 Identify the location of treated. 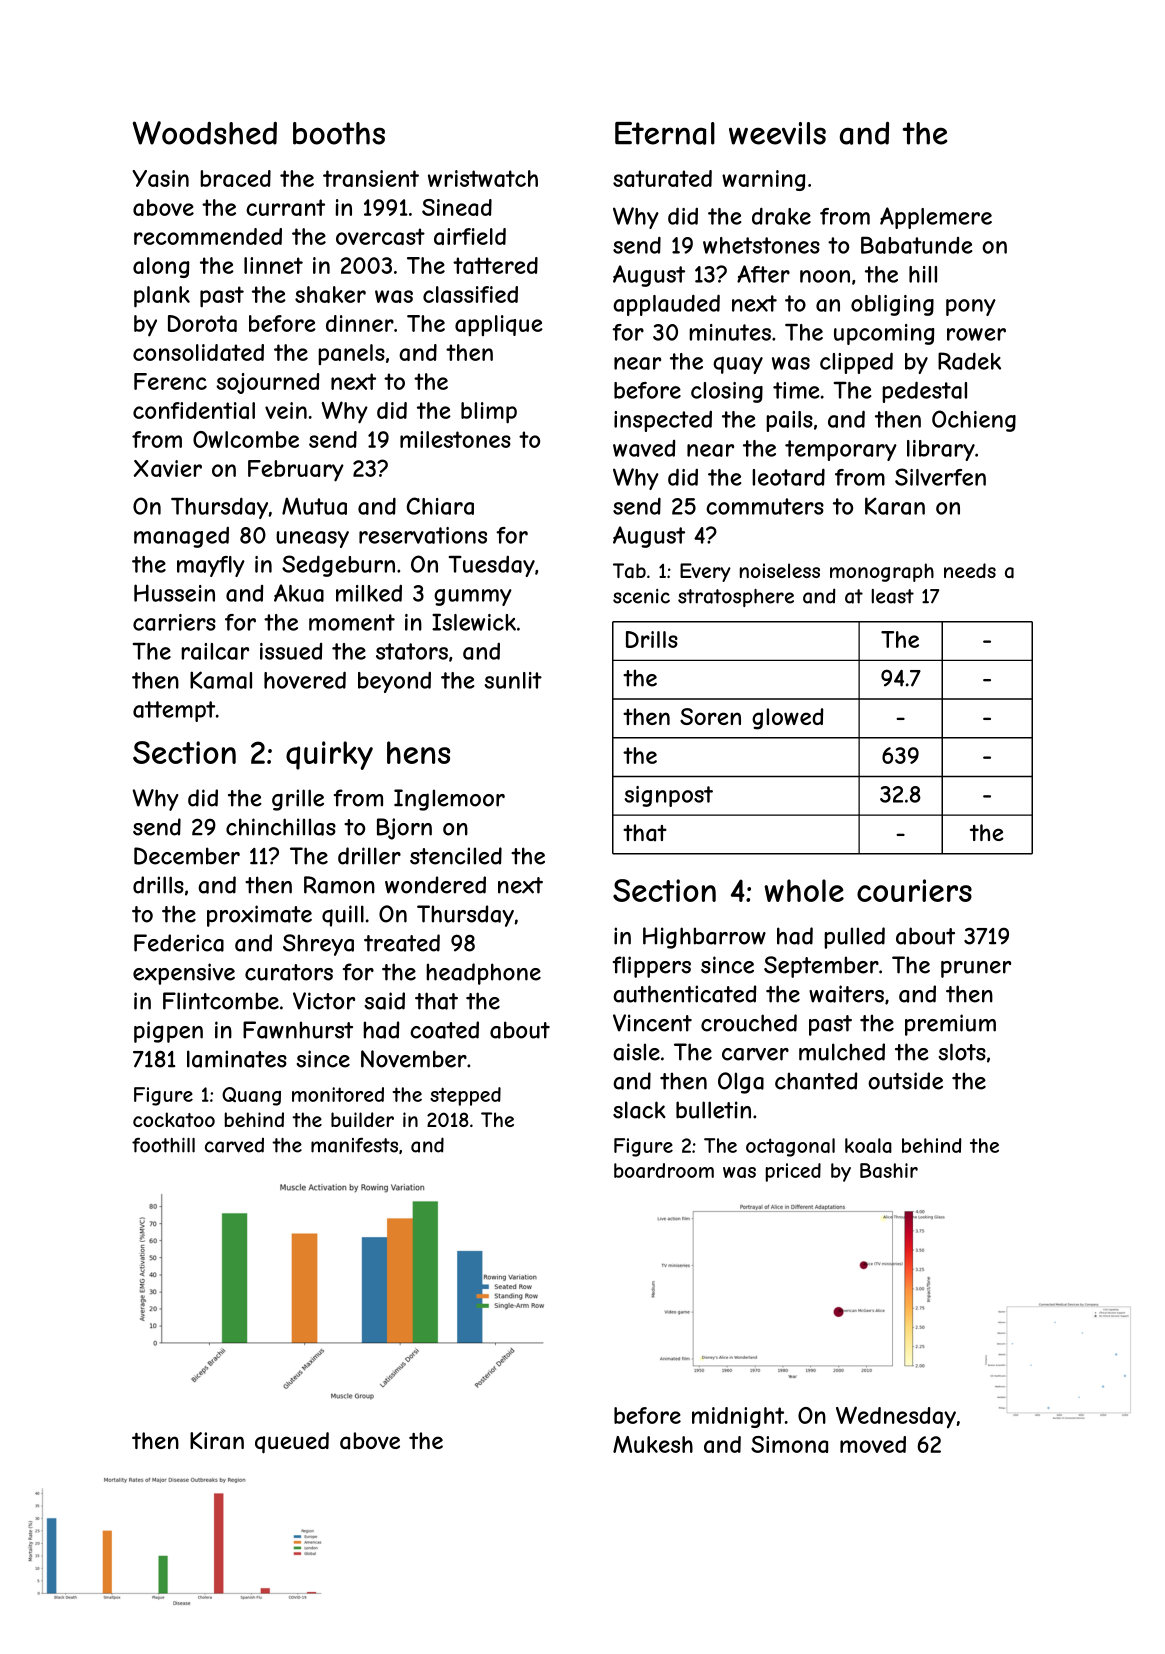
(402, 943).
